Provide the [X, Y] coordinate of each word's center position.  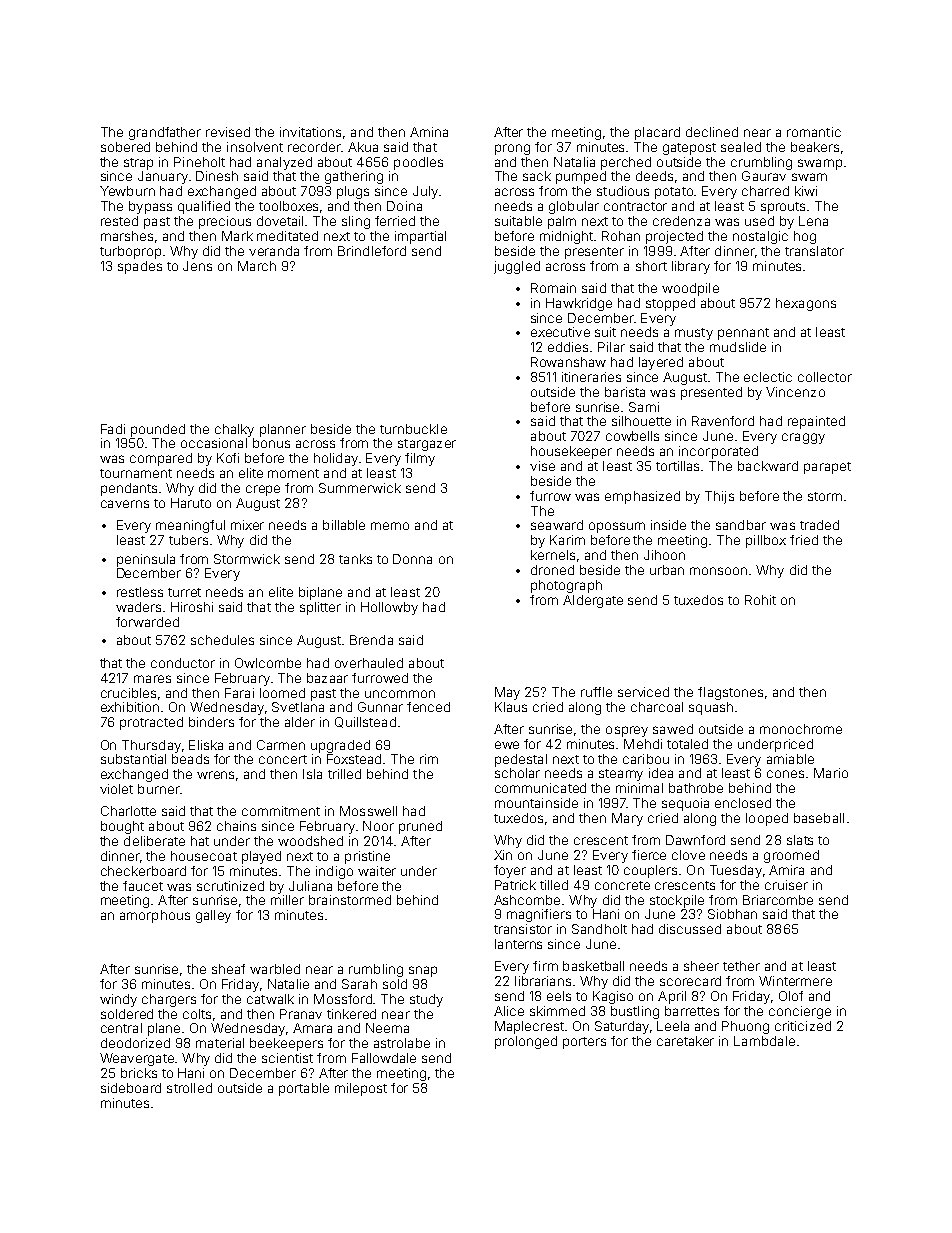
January [163, 177]
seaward [557, 525]
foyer [510, 871]
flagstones [730, 693]
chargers [169, 1000]
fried [804, 540]
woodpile [690, 289]
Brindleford [372, 251]
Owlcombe [268, 663]
